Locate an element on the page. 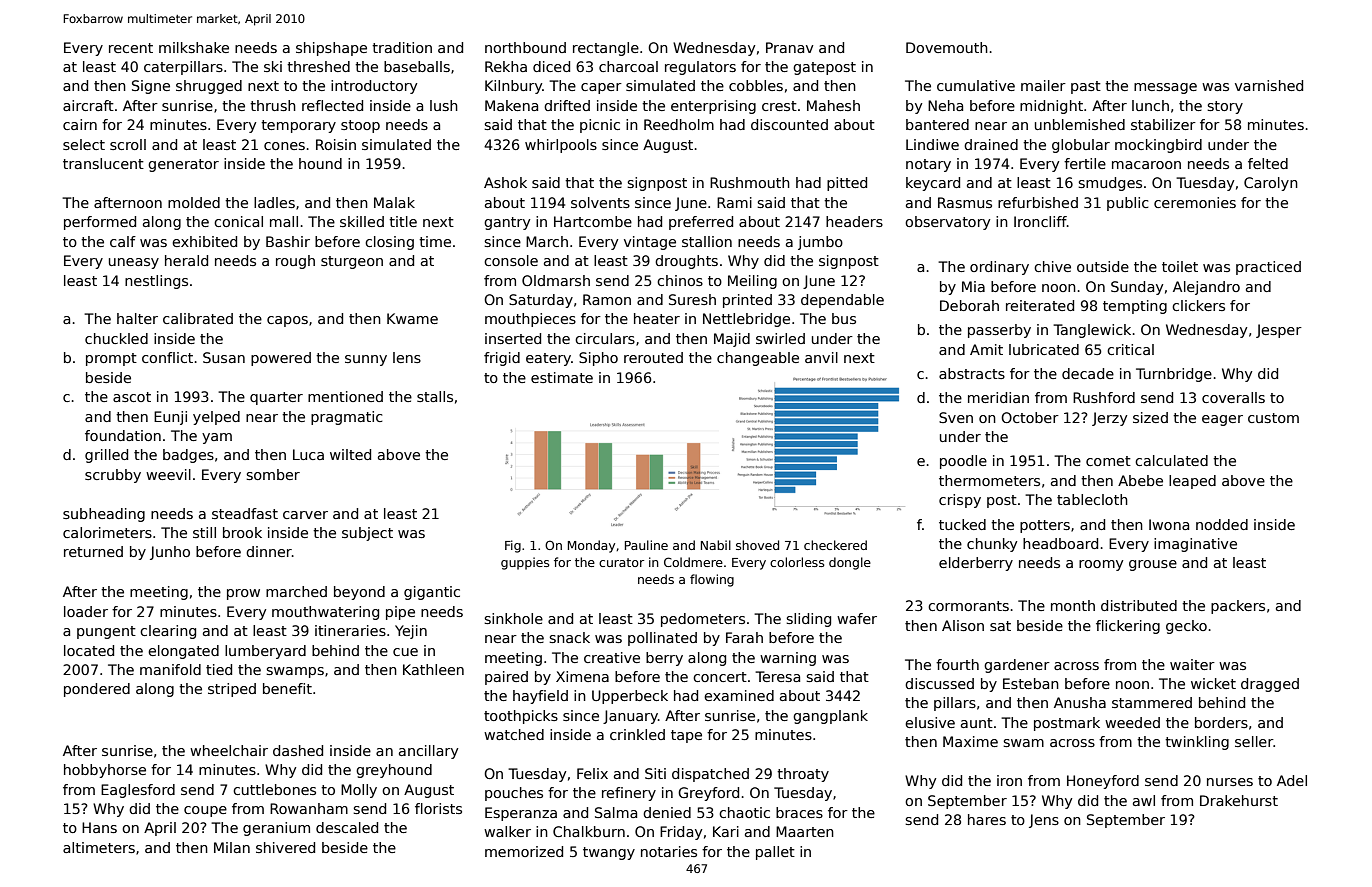 This document has height=887, width=1372. Anusha is located at coordinates (1080, 702).
